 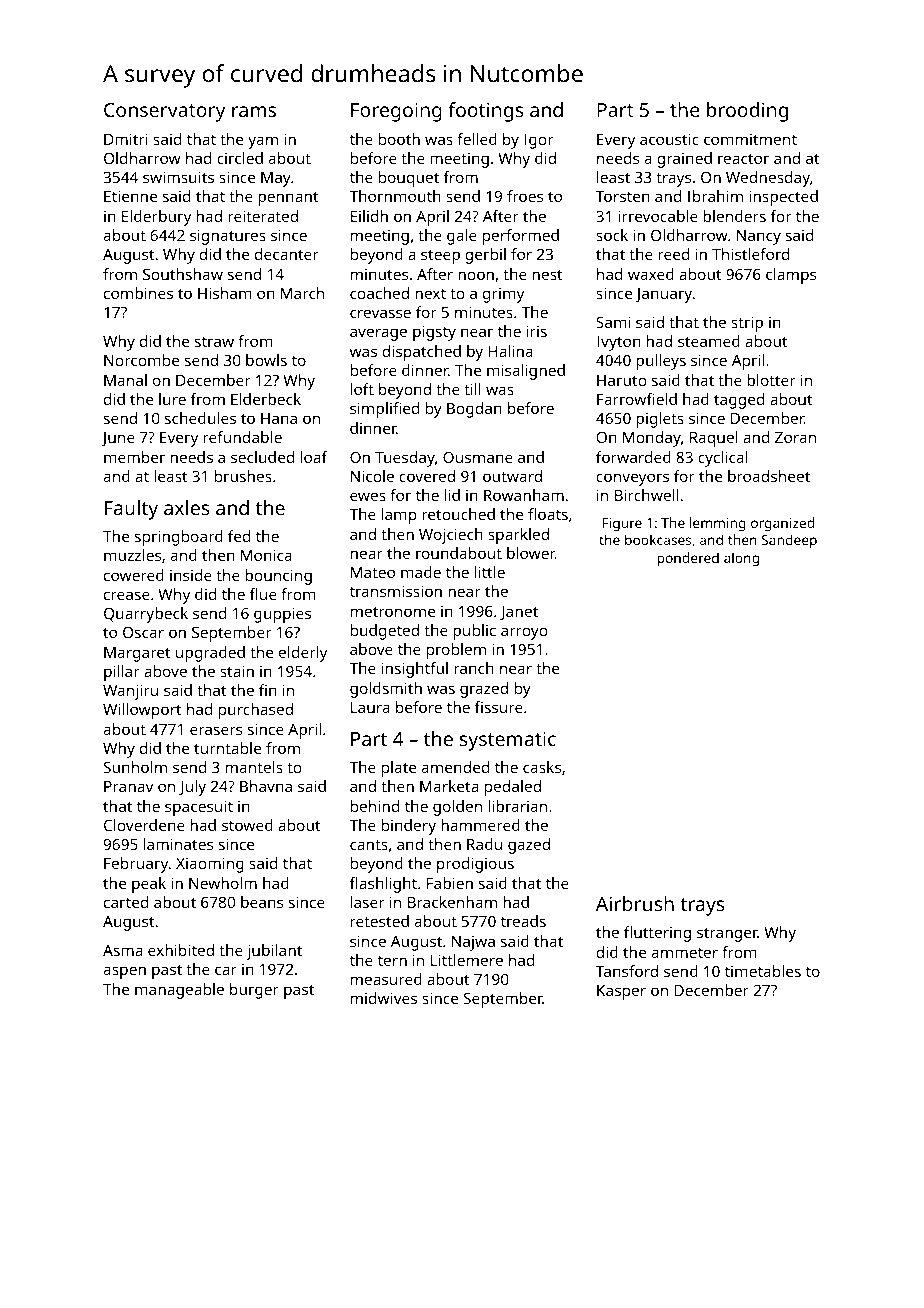 What do you see at coordinates (149, 885) in the screenshot?
I see `peak` at bounding box center [149, 885].
